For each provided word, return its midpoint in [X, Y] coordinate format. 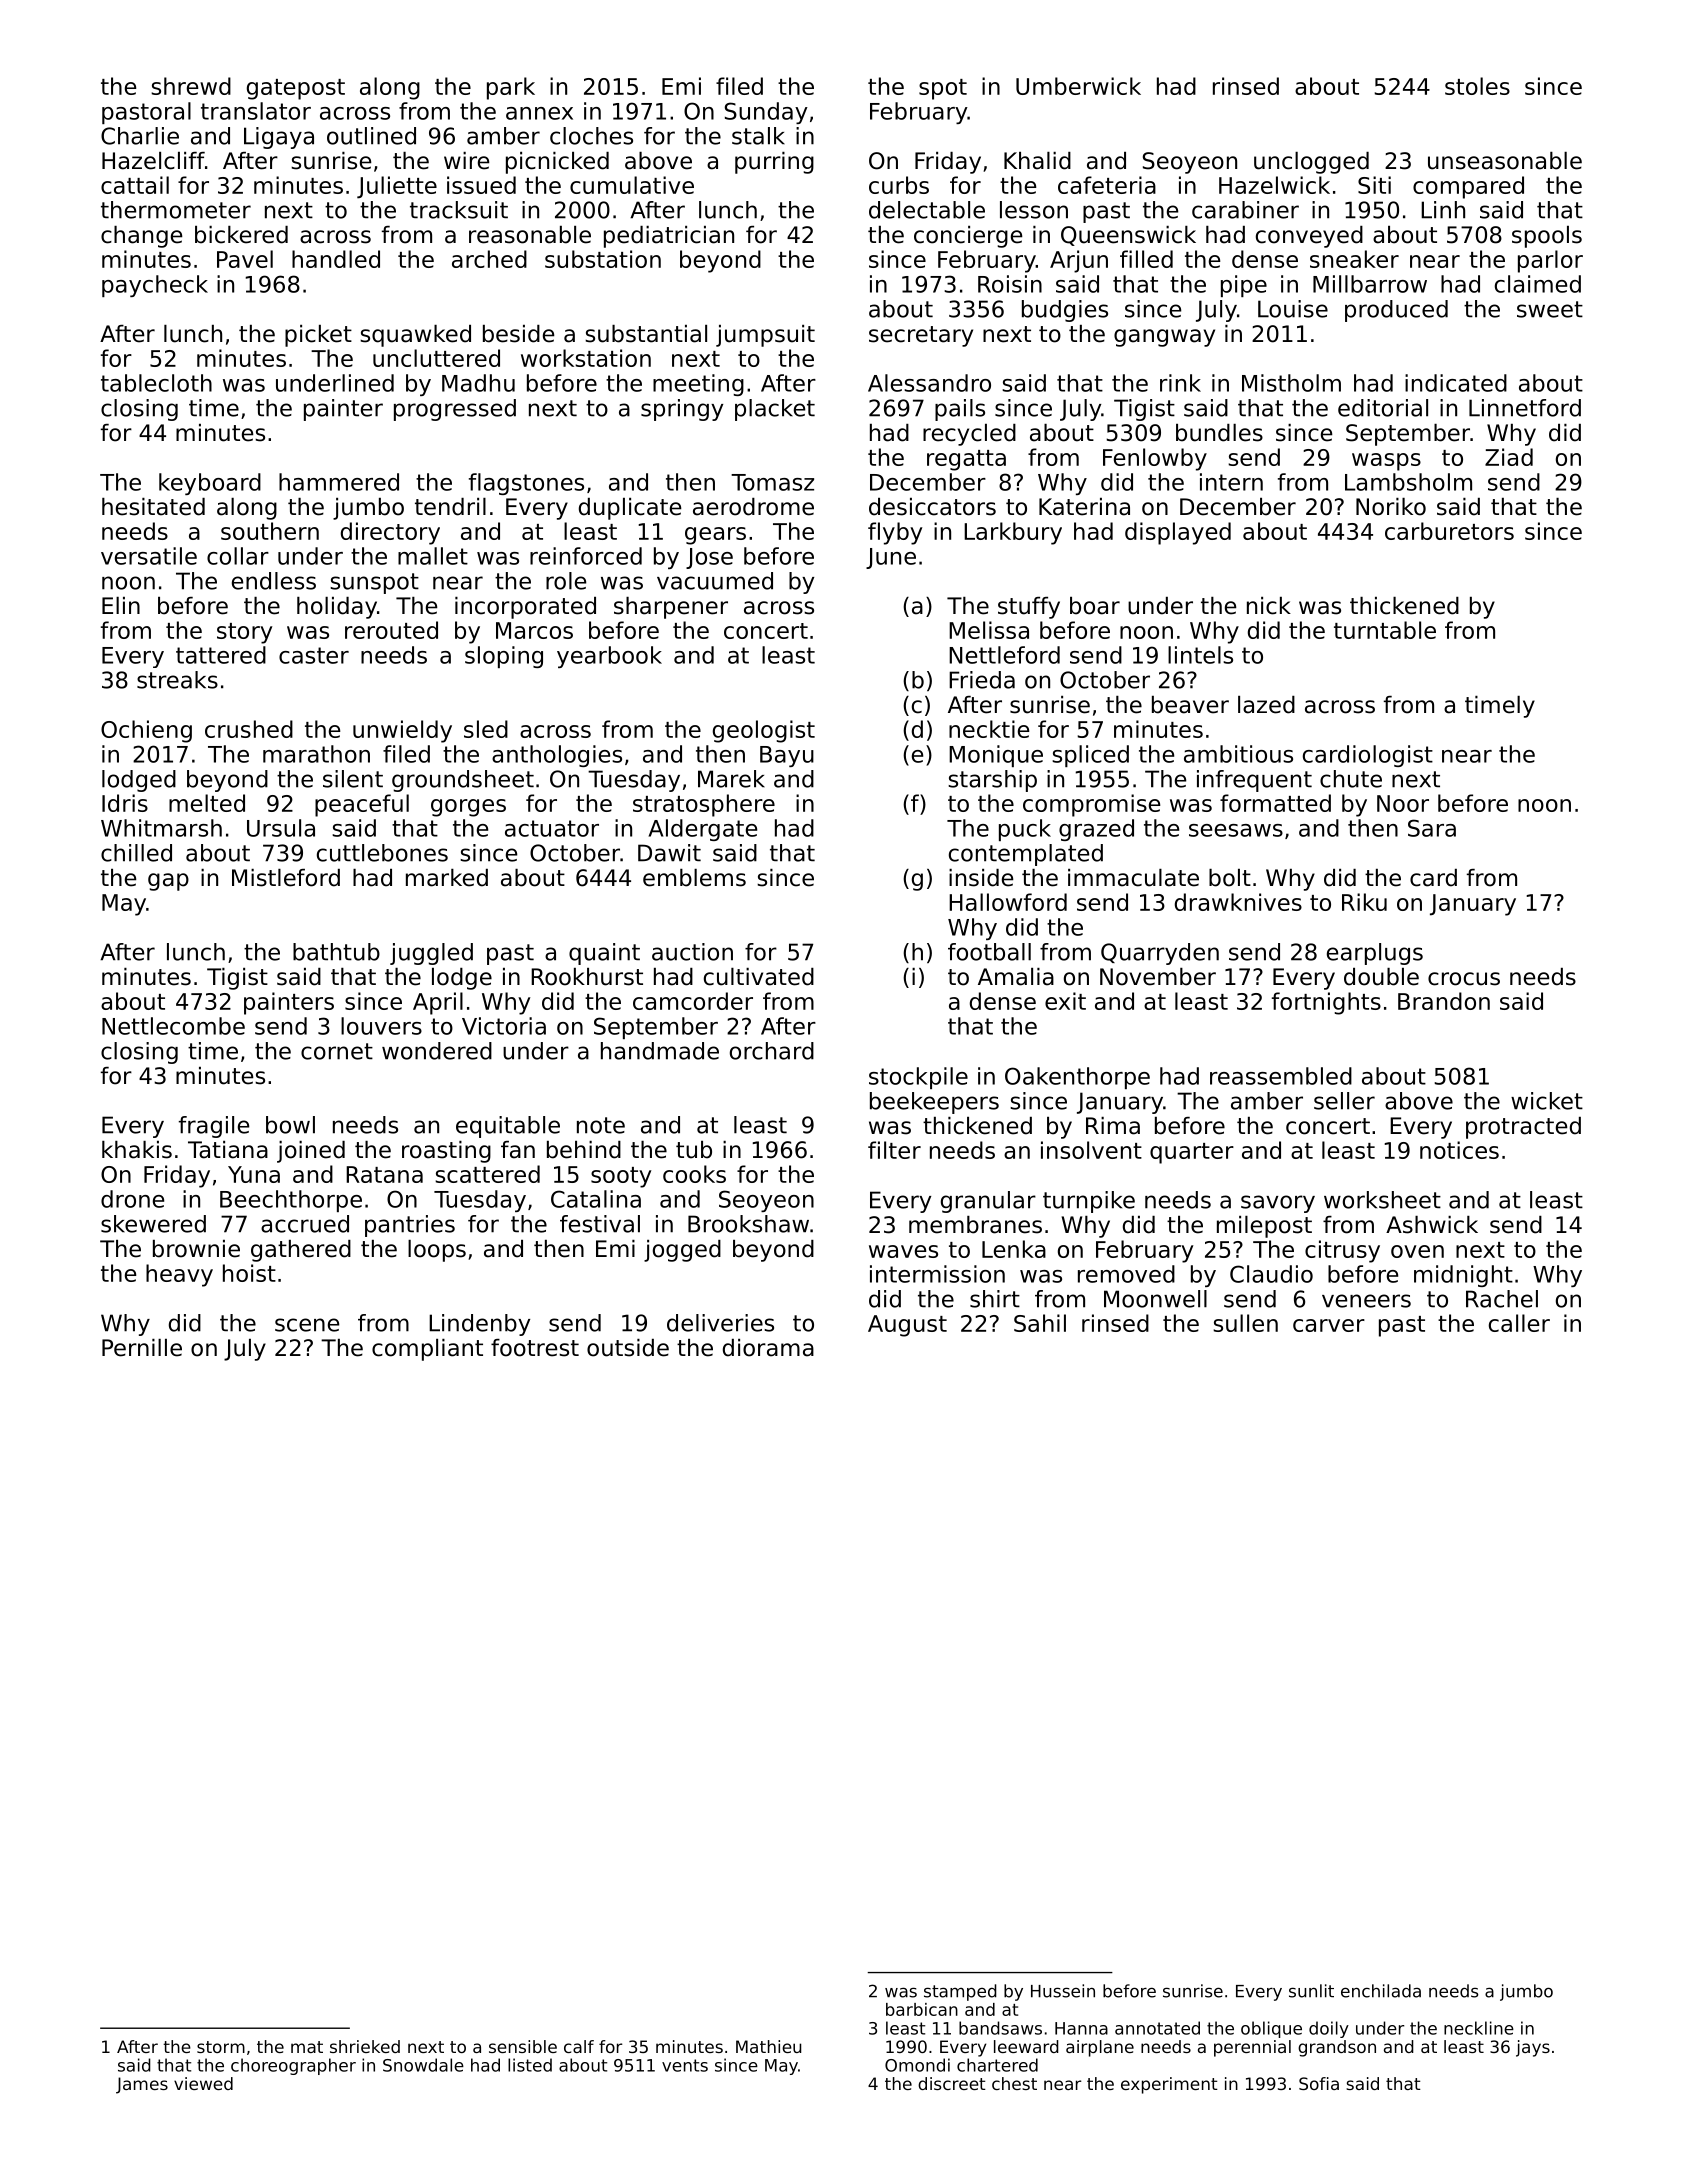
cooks [694, 1174]
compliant [427, 1350]
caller [1519, 1323]
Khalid [1037, 161]
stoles [1477, 86]
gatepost [296, 89]
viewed [203, 2083]
